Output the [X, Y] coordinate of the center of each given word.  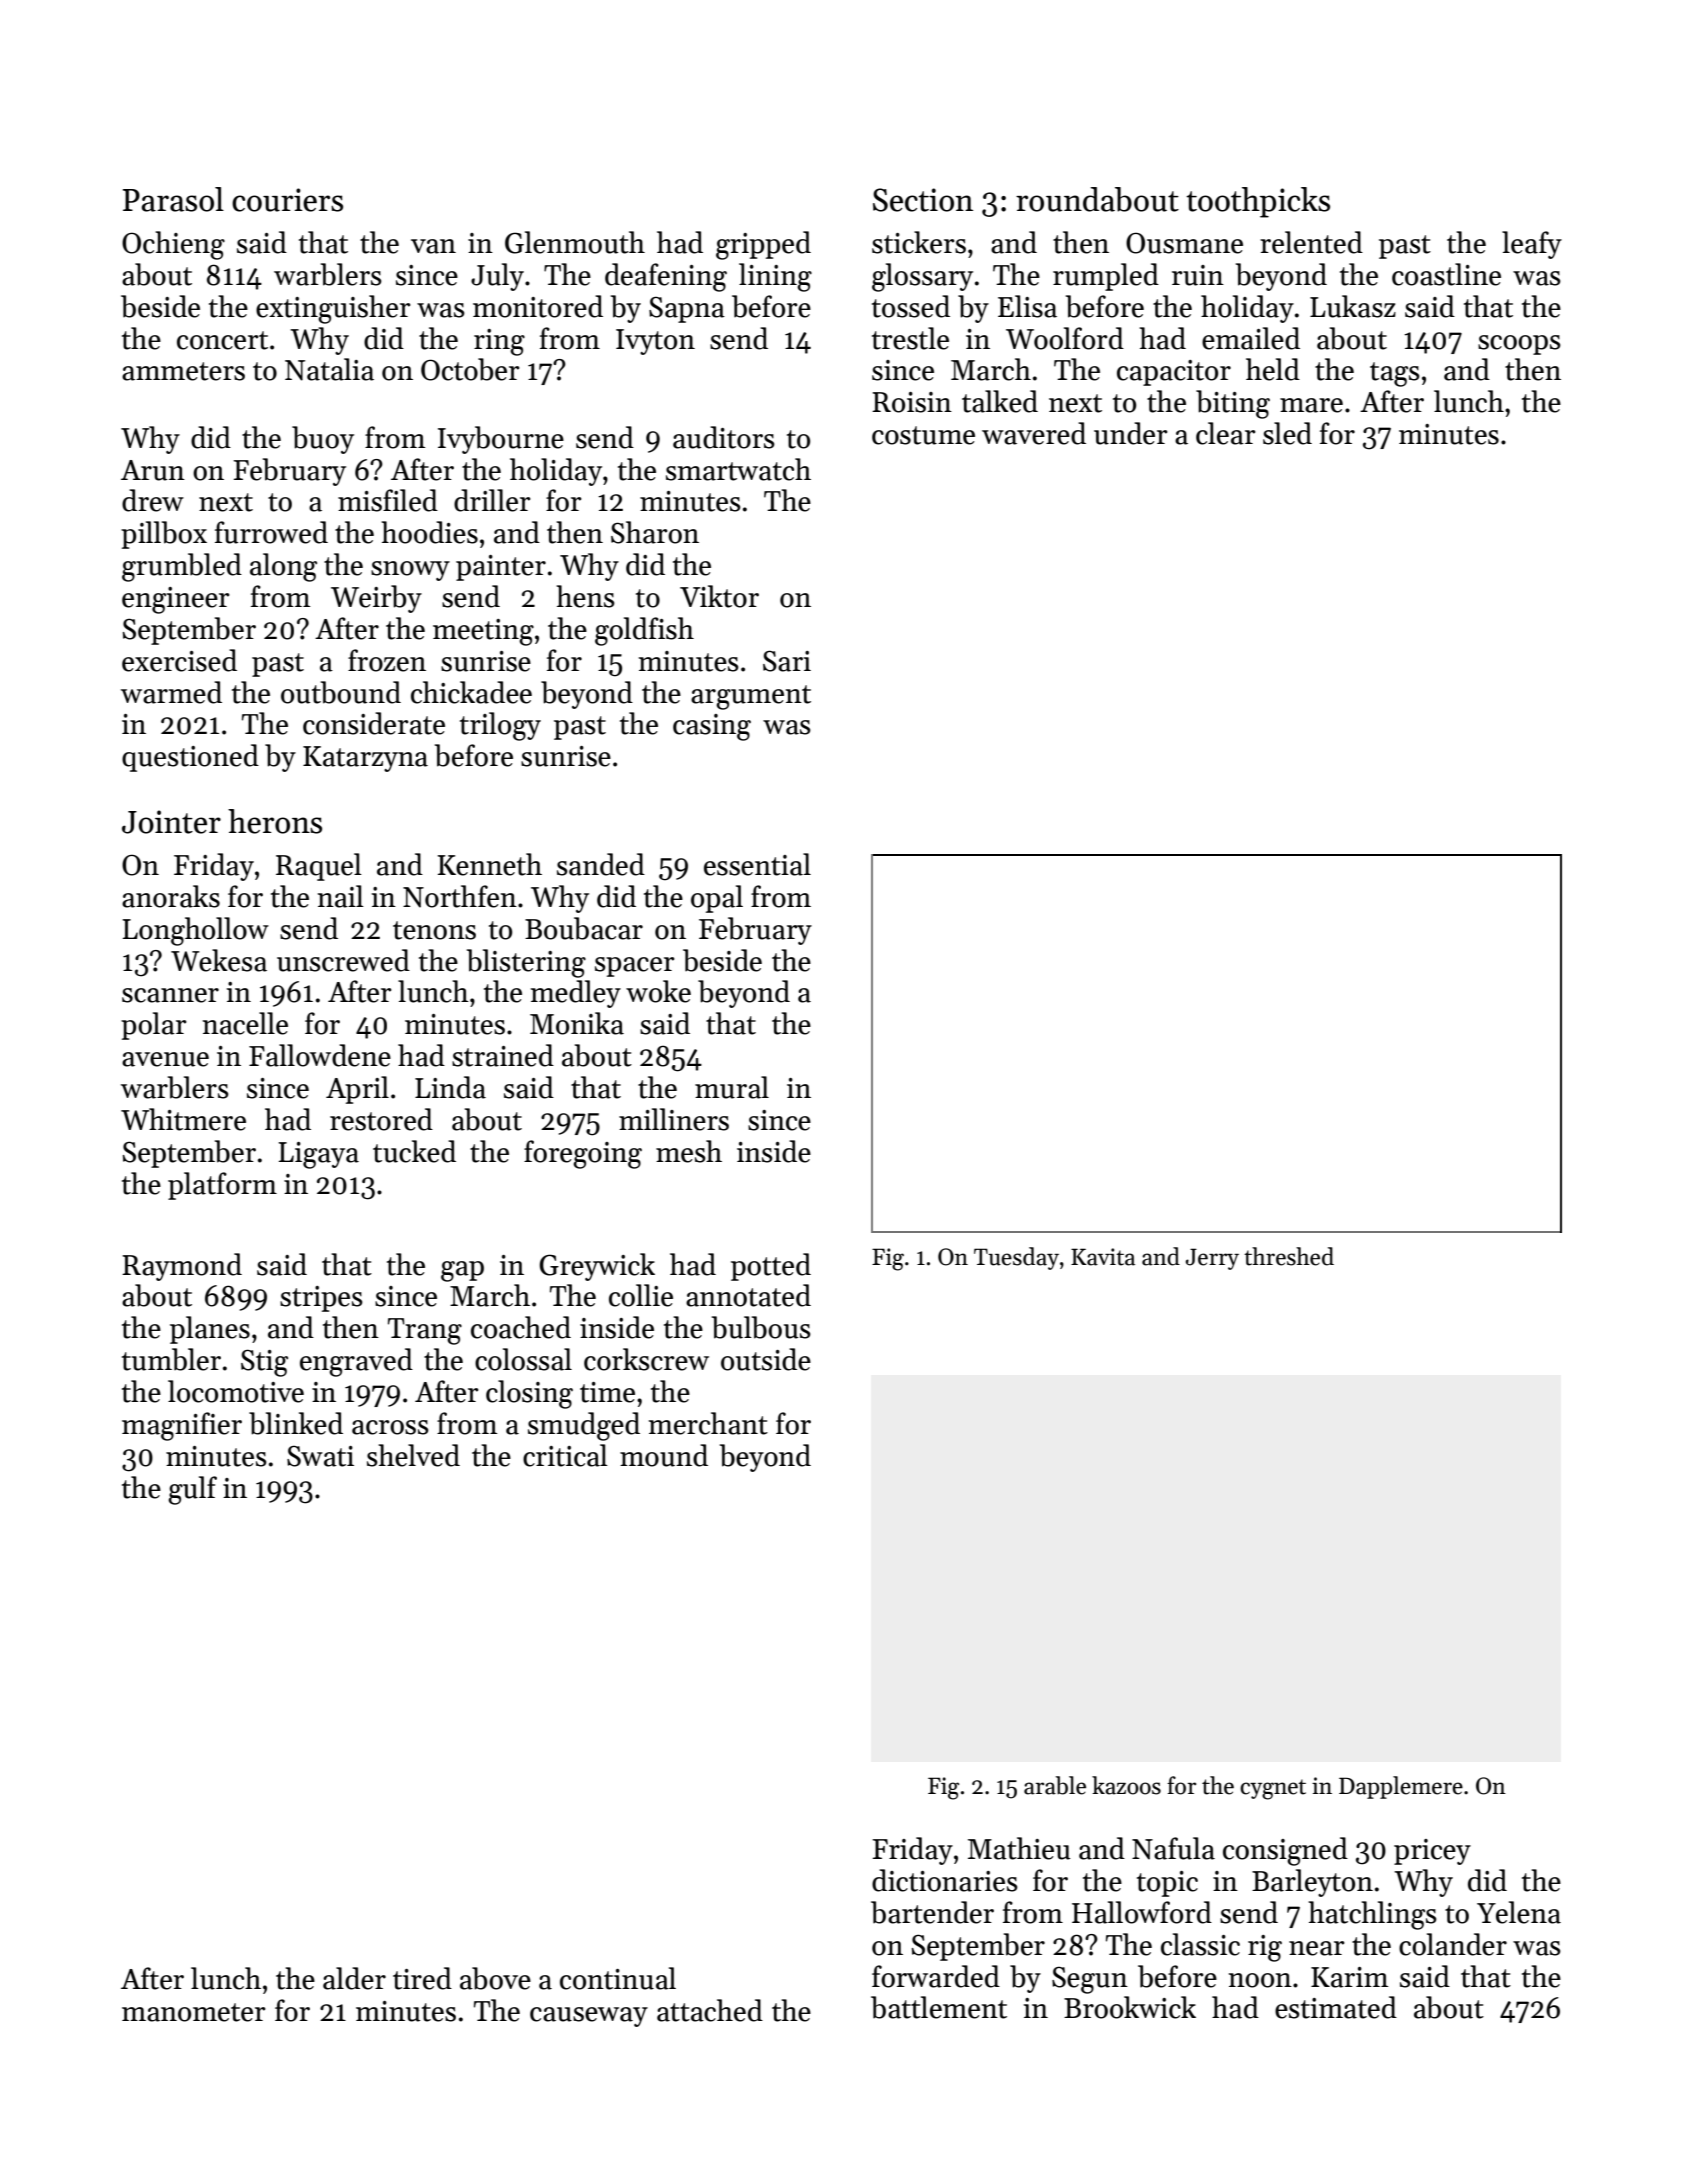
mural [732, 1087]
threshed [1289, 1256]
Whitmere [183, 1119]
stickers [919, 242]
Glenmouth [575, 242]
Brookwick [1130, 2007]
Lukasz [1353, 306]
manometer [193, 2012]
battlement [939, 2007]
